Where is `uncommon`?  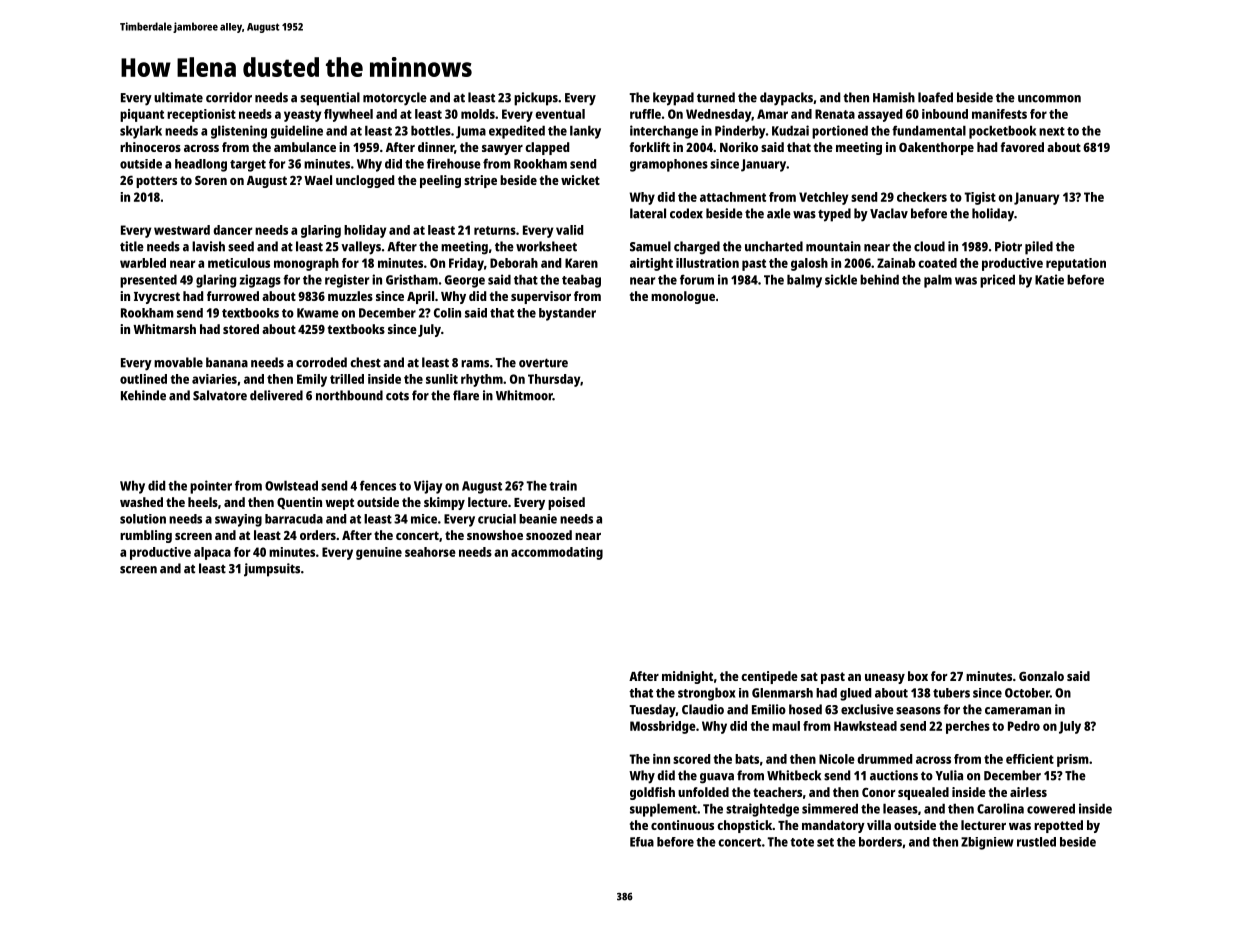 uncommon is located at coordinates (1049, 99).
